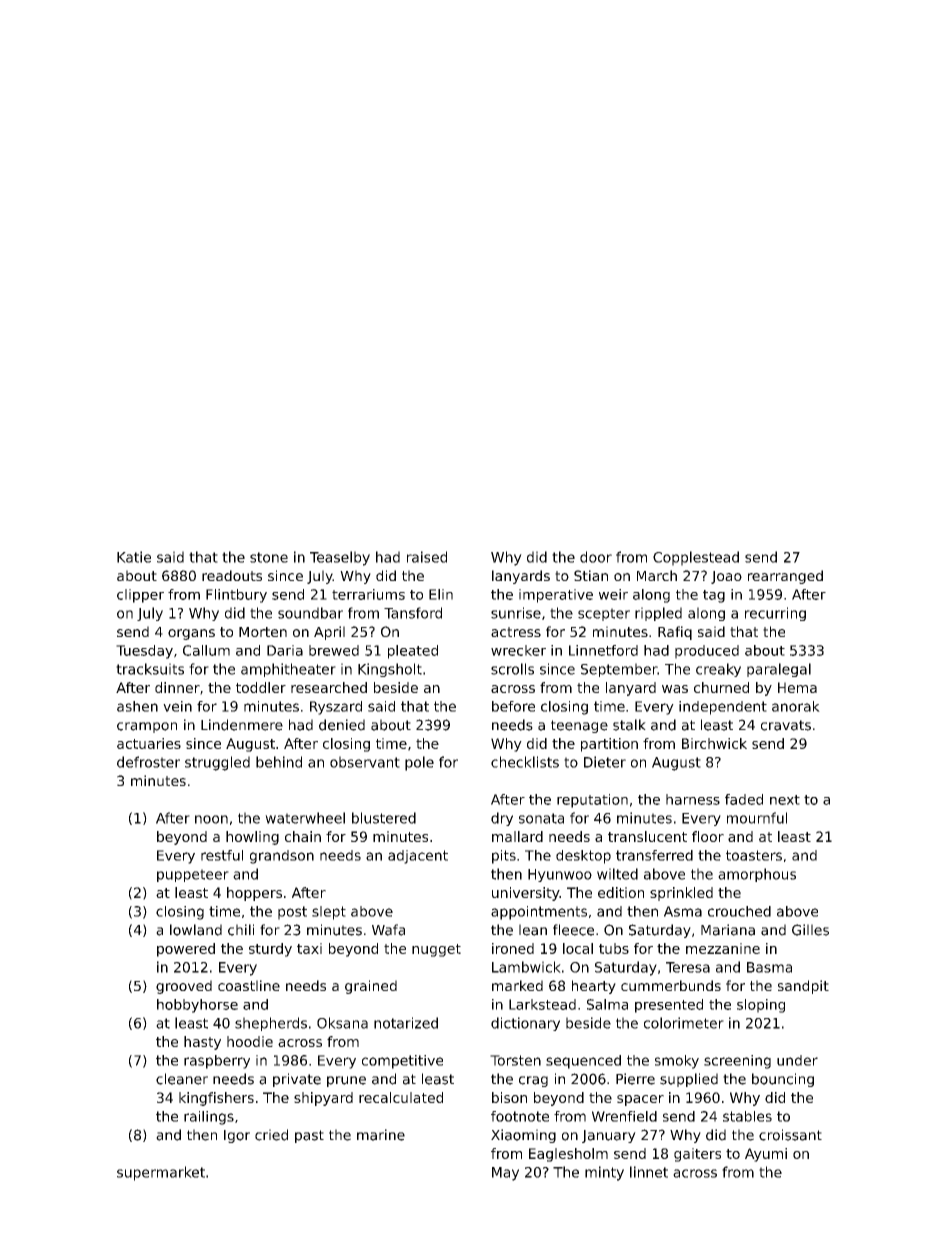  What do you see at coordinates (161, 1173) in the document?
I see `supermarket` at bounding box center [161, 1173].
